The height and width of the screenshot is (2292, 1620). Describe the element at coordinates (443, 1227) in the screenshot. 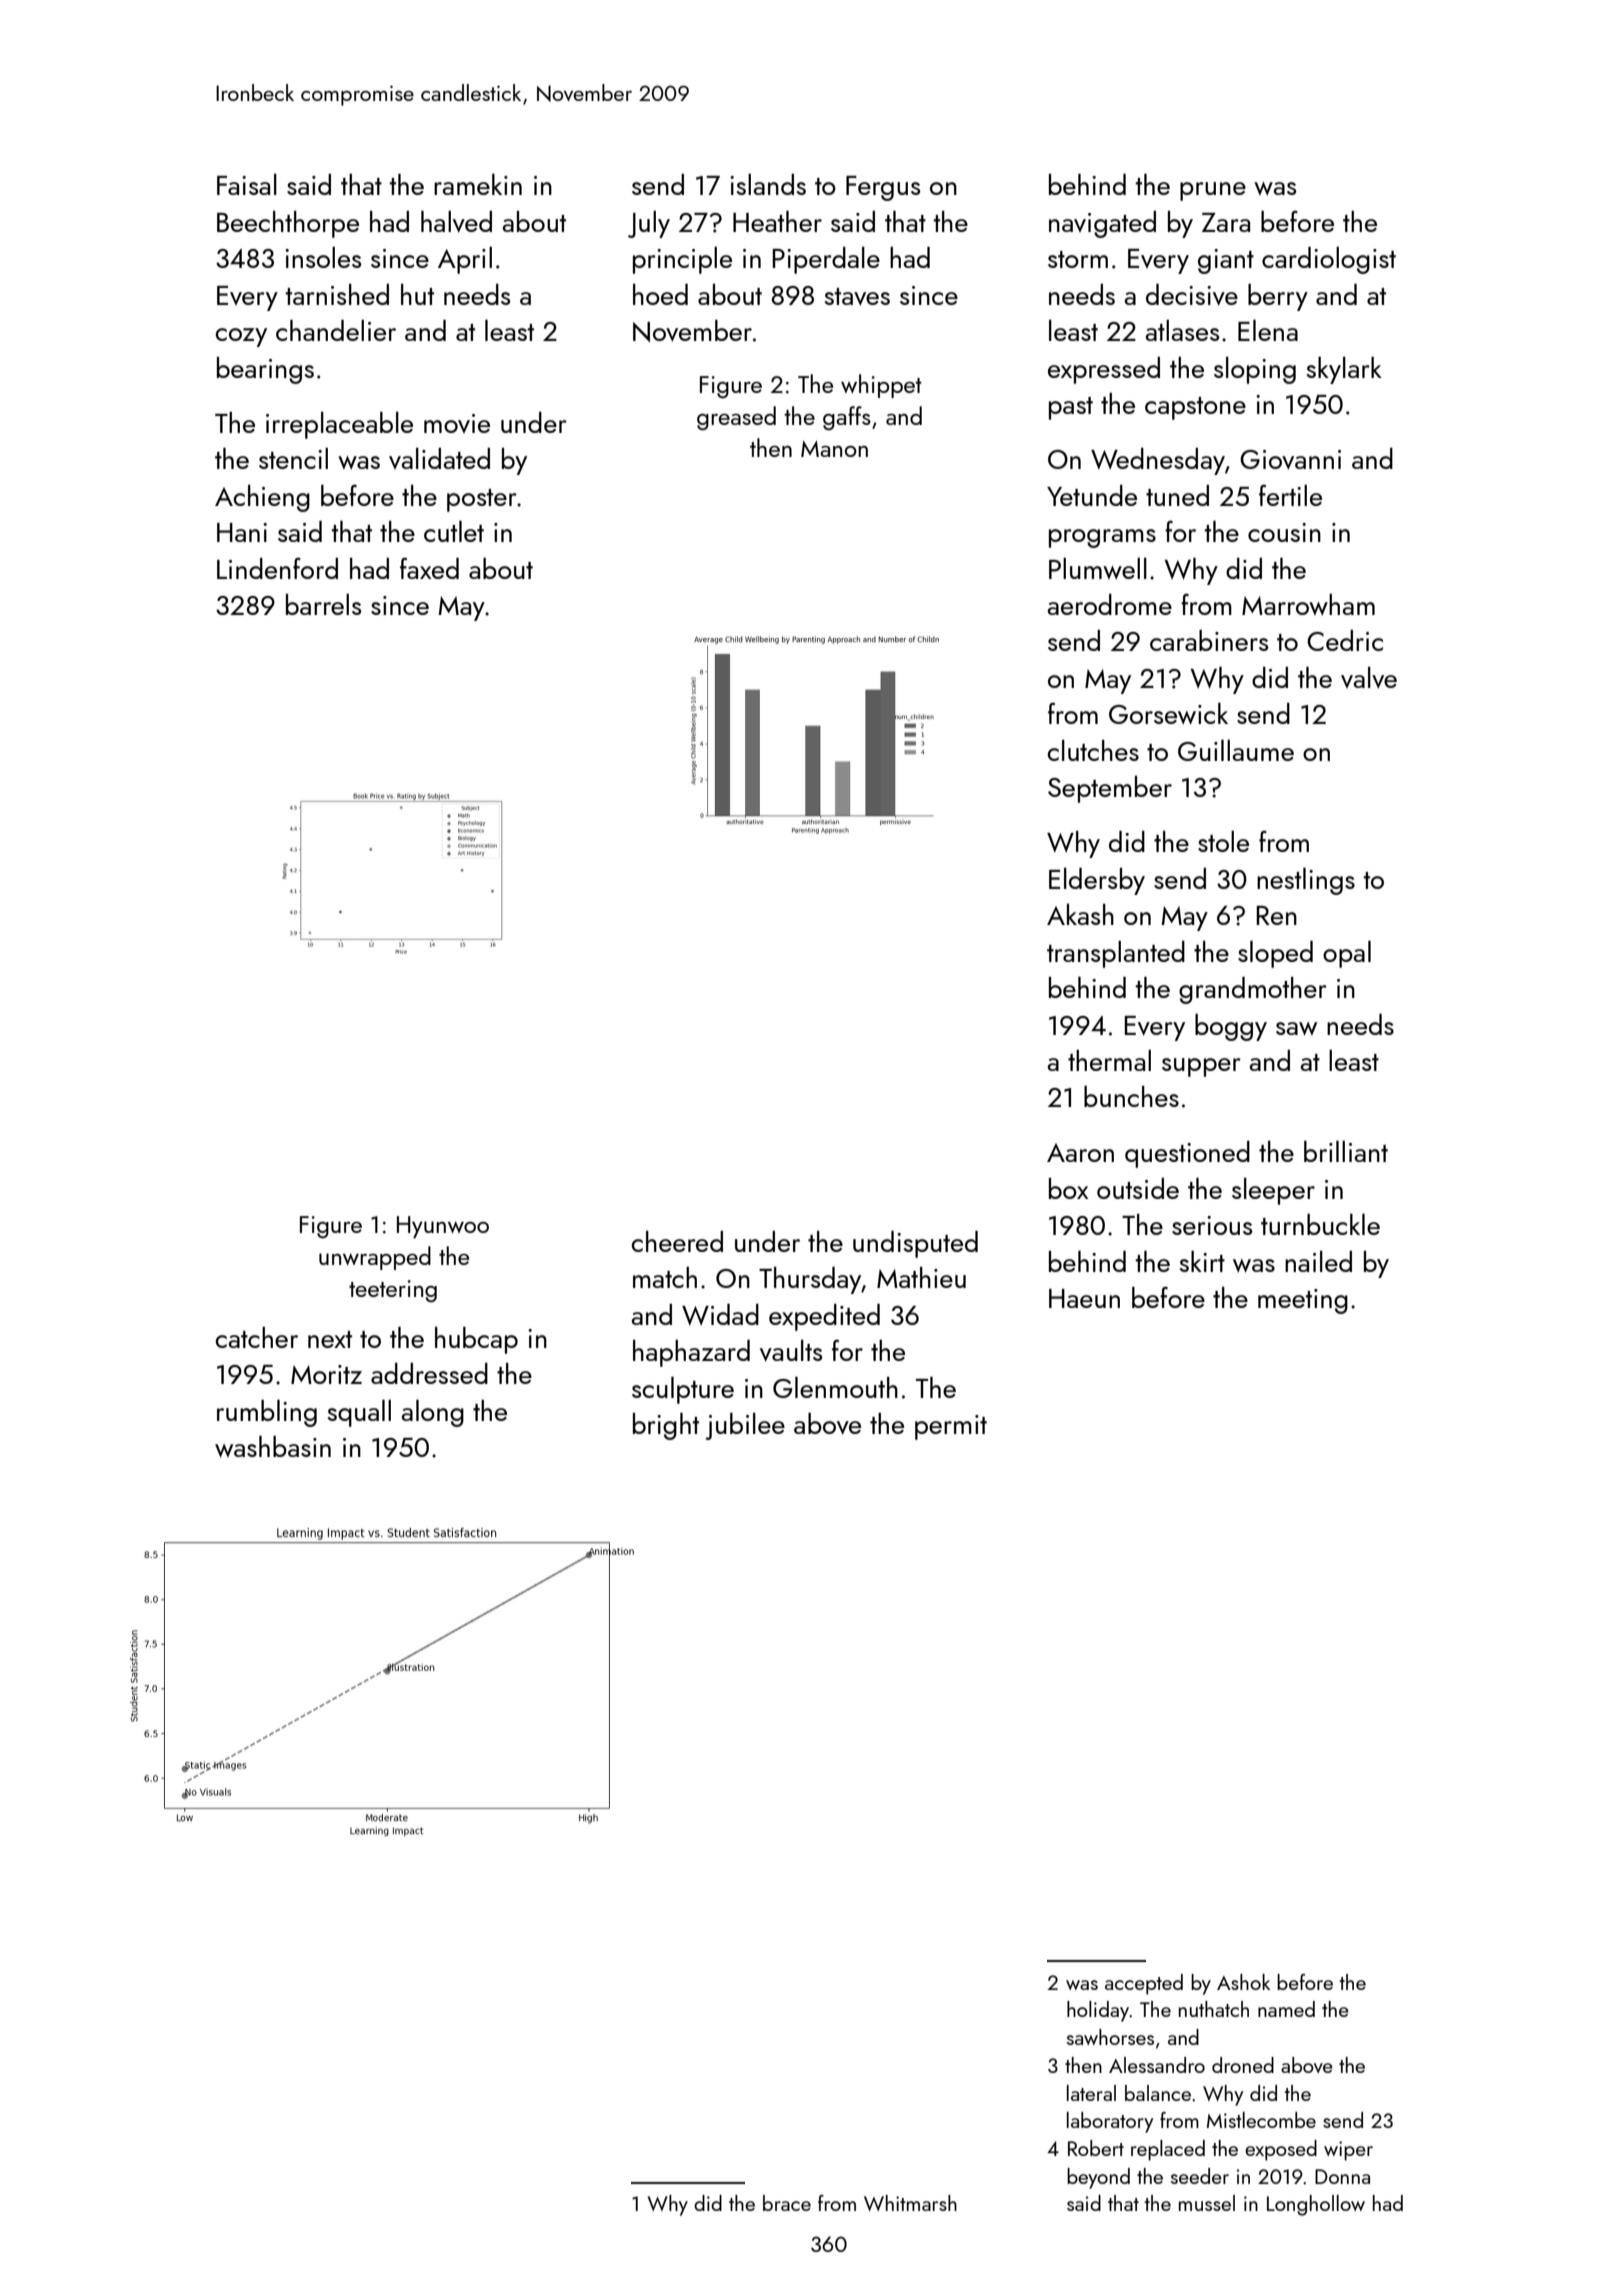

I see `Hyunwoo` at that location.
